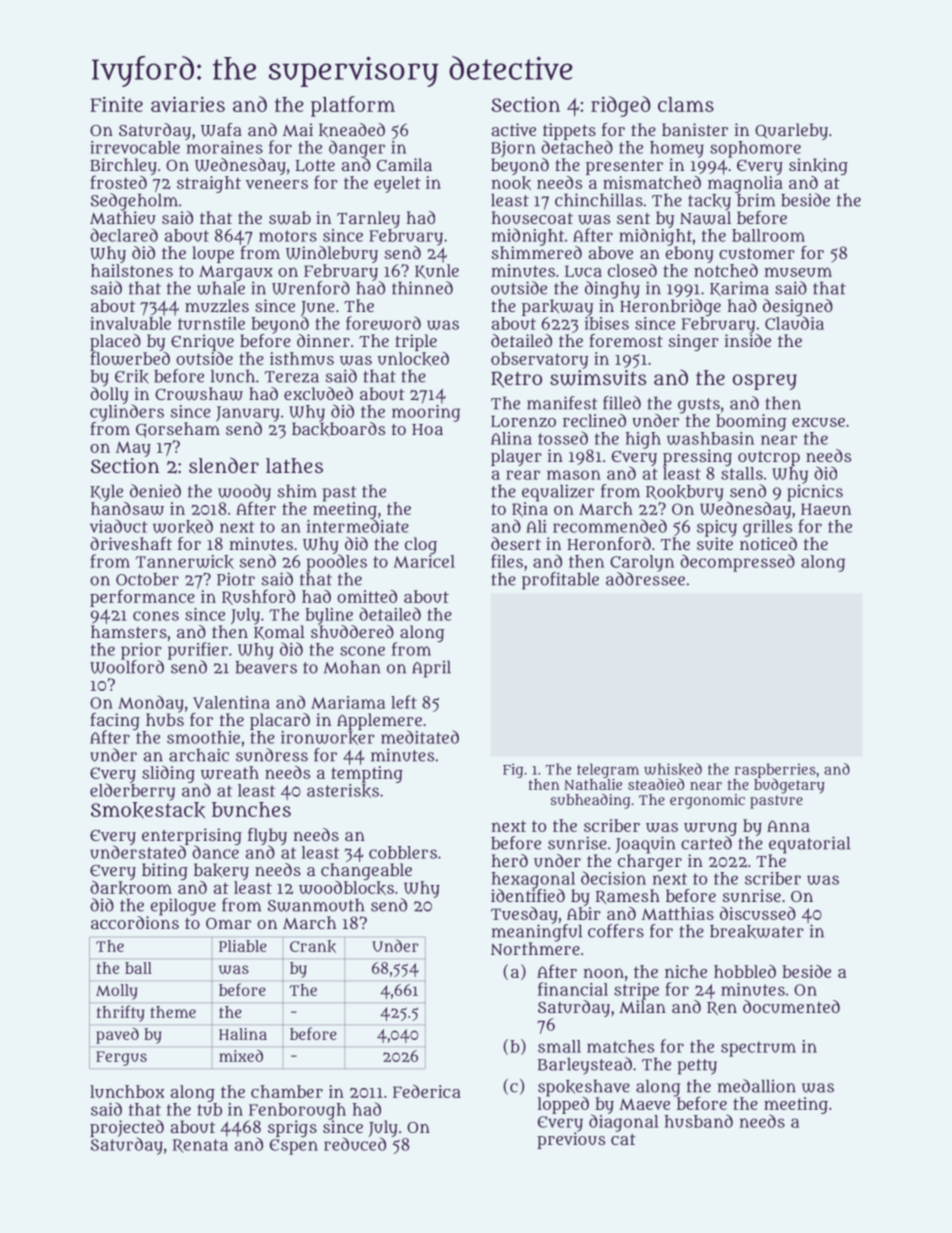 The height and width of the document is (1233, 952). What do you see at coordinates (523, 421) in the document?
I see `Lorenzo` at bounding box center [523, 421].
